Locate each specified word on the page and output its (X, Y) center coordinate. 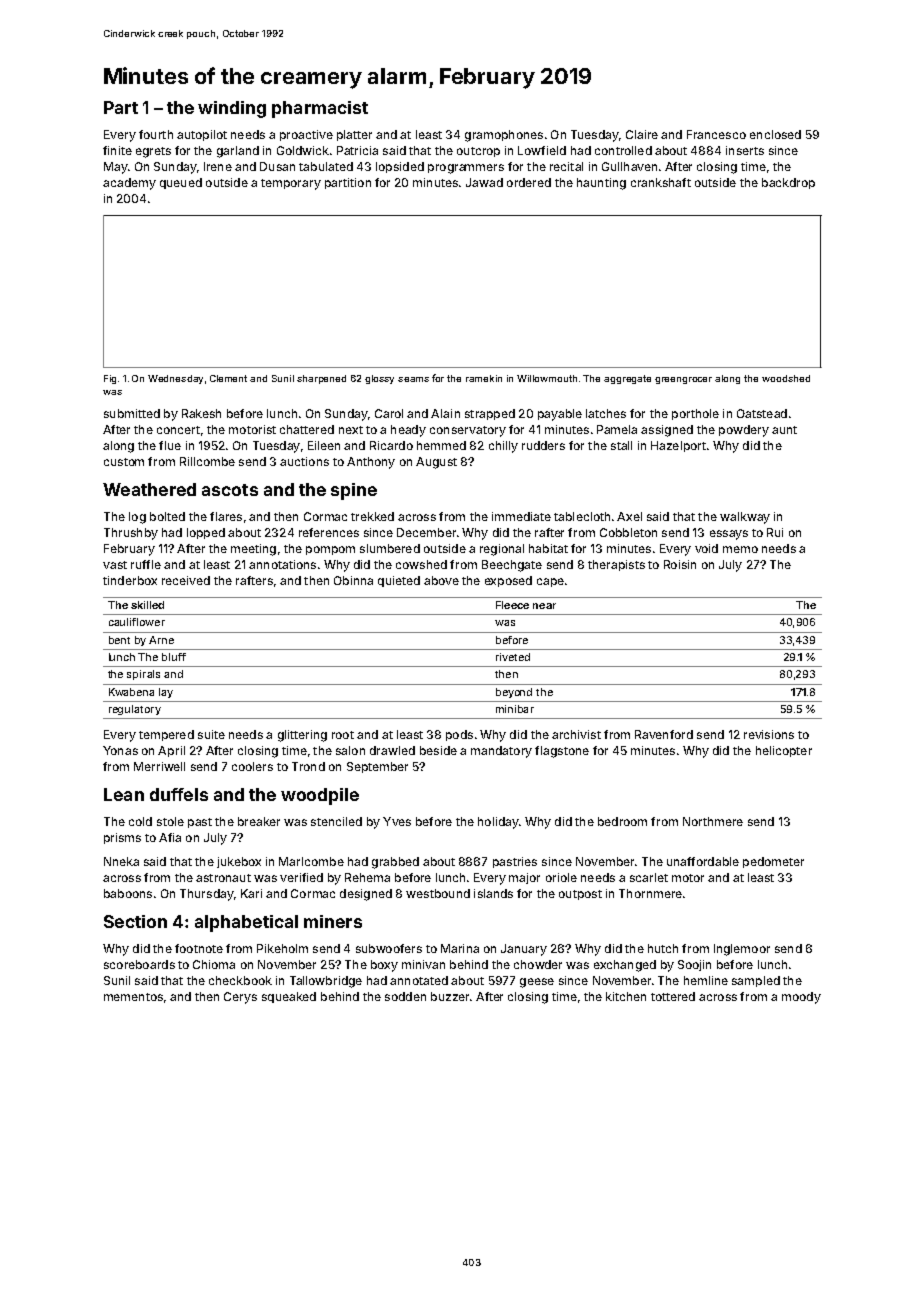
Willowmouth (547, 378)
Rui (775, 532)
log (137, 518)
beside (438, 750)
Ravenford (664, 734)
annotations (282, 564)
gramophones (504, 136)
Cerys (240, 998)
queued (181, 183)
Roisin (680, 564)
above (441, 580)
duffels (179, 794)
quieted (399, 581)
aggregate (627, 379)
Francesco (716, 134)
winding (232, 109)
